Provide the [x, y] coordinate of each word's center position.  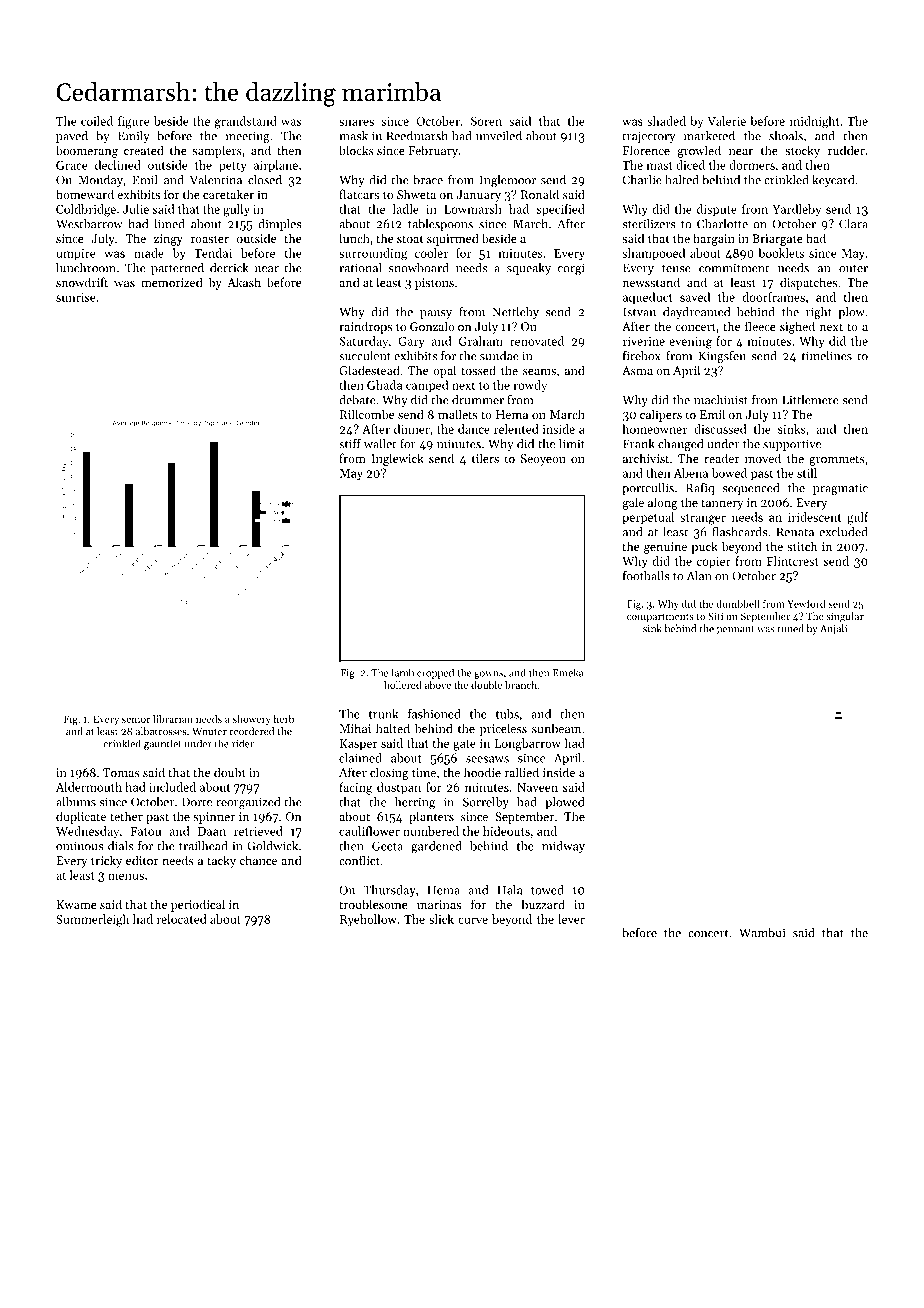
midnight [815, 122]
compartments [660, 618]
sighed [797, 327]
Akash [244, 282]
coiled [97, 121]
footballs [646, 576]
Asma [637, 370]
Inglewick [397, 459]
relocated [182, 919]
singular [845, 617]
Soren [486, 121]
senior [136, 719]
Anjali [833, 629]
